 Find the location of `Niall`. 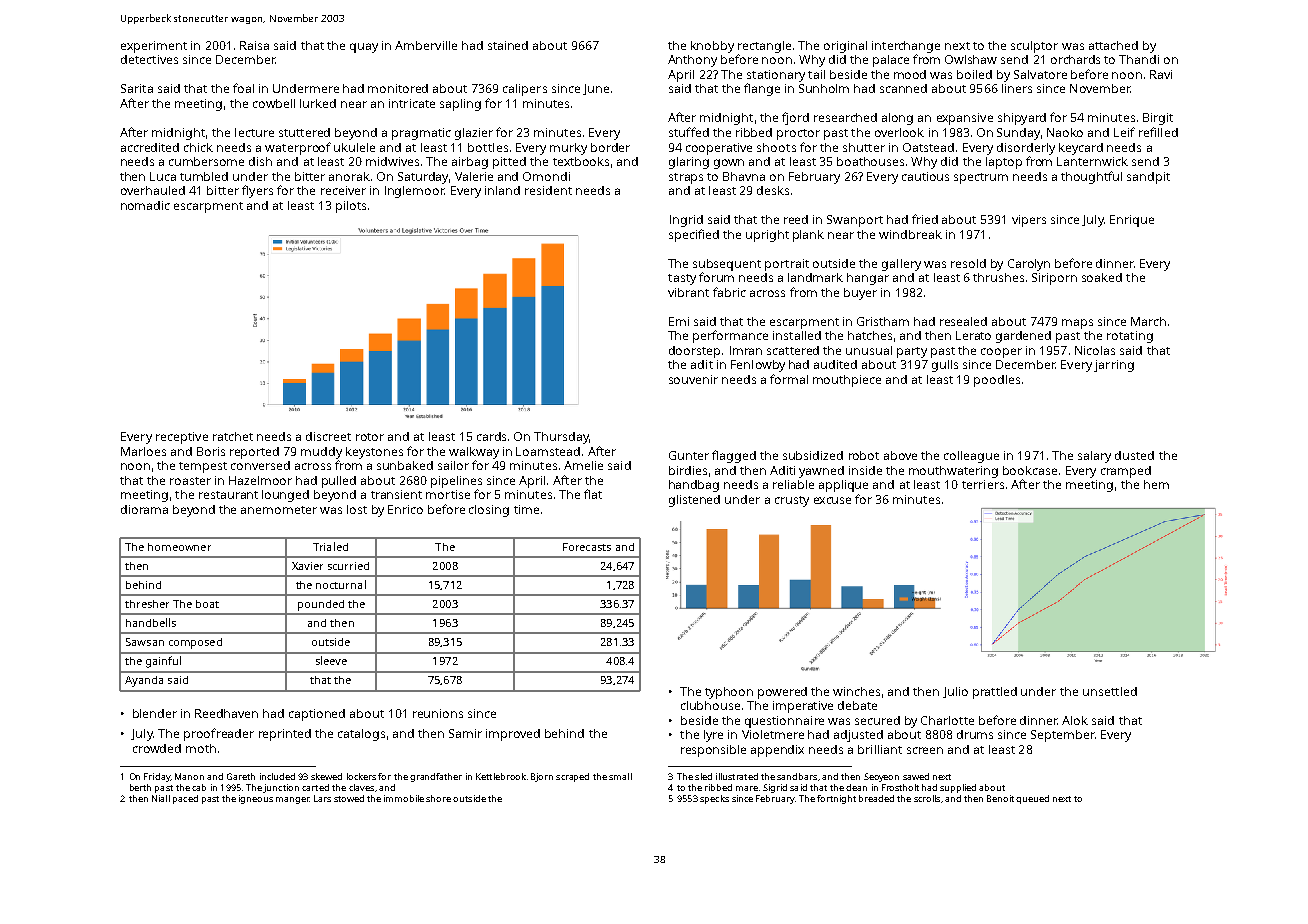

Niall is located at coordinates (161, 798).
